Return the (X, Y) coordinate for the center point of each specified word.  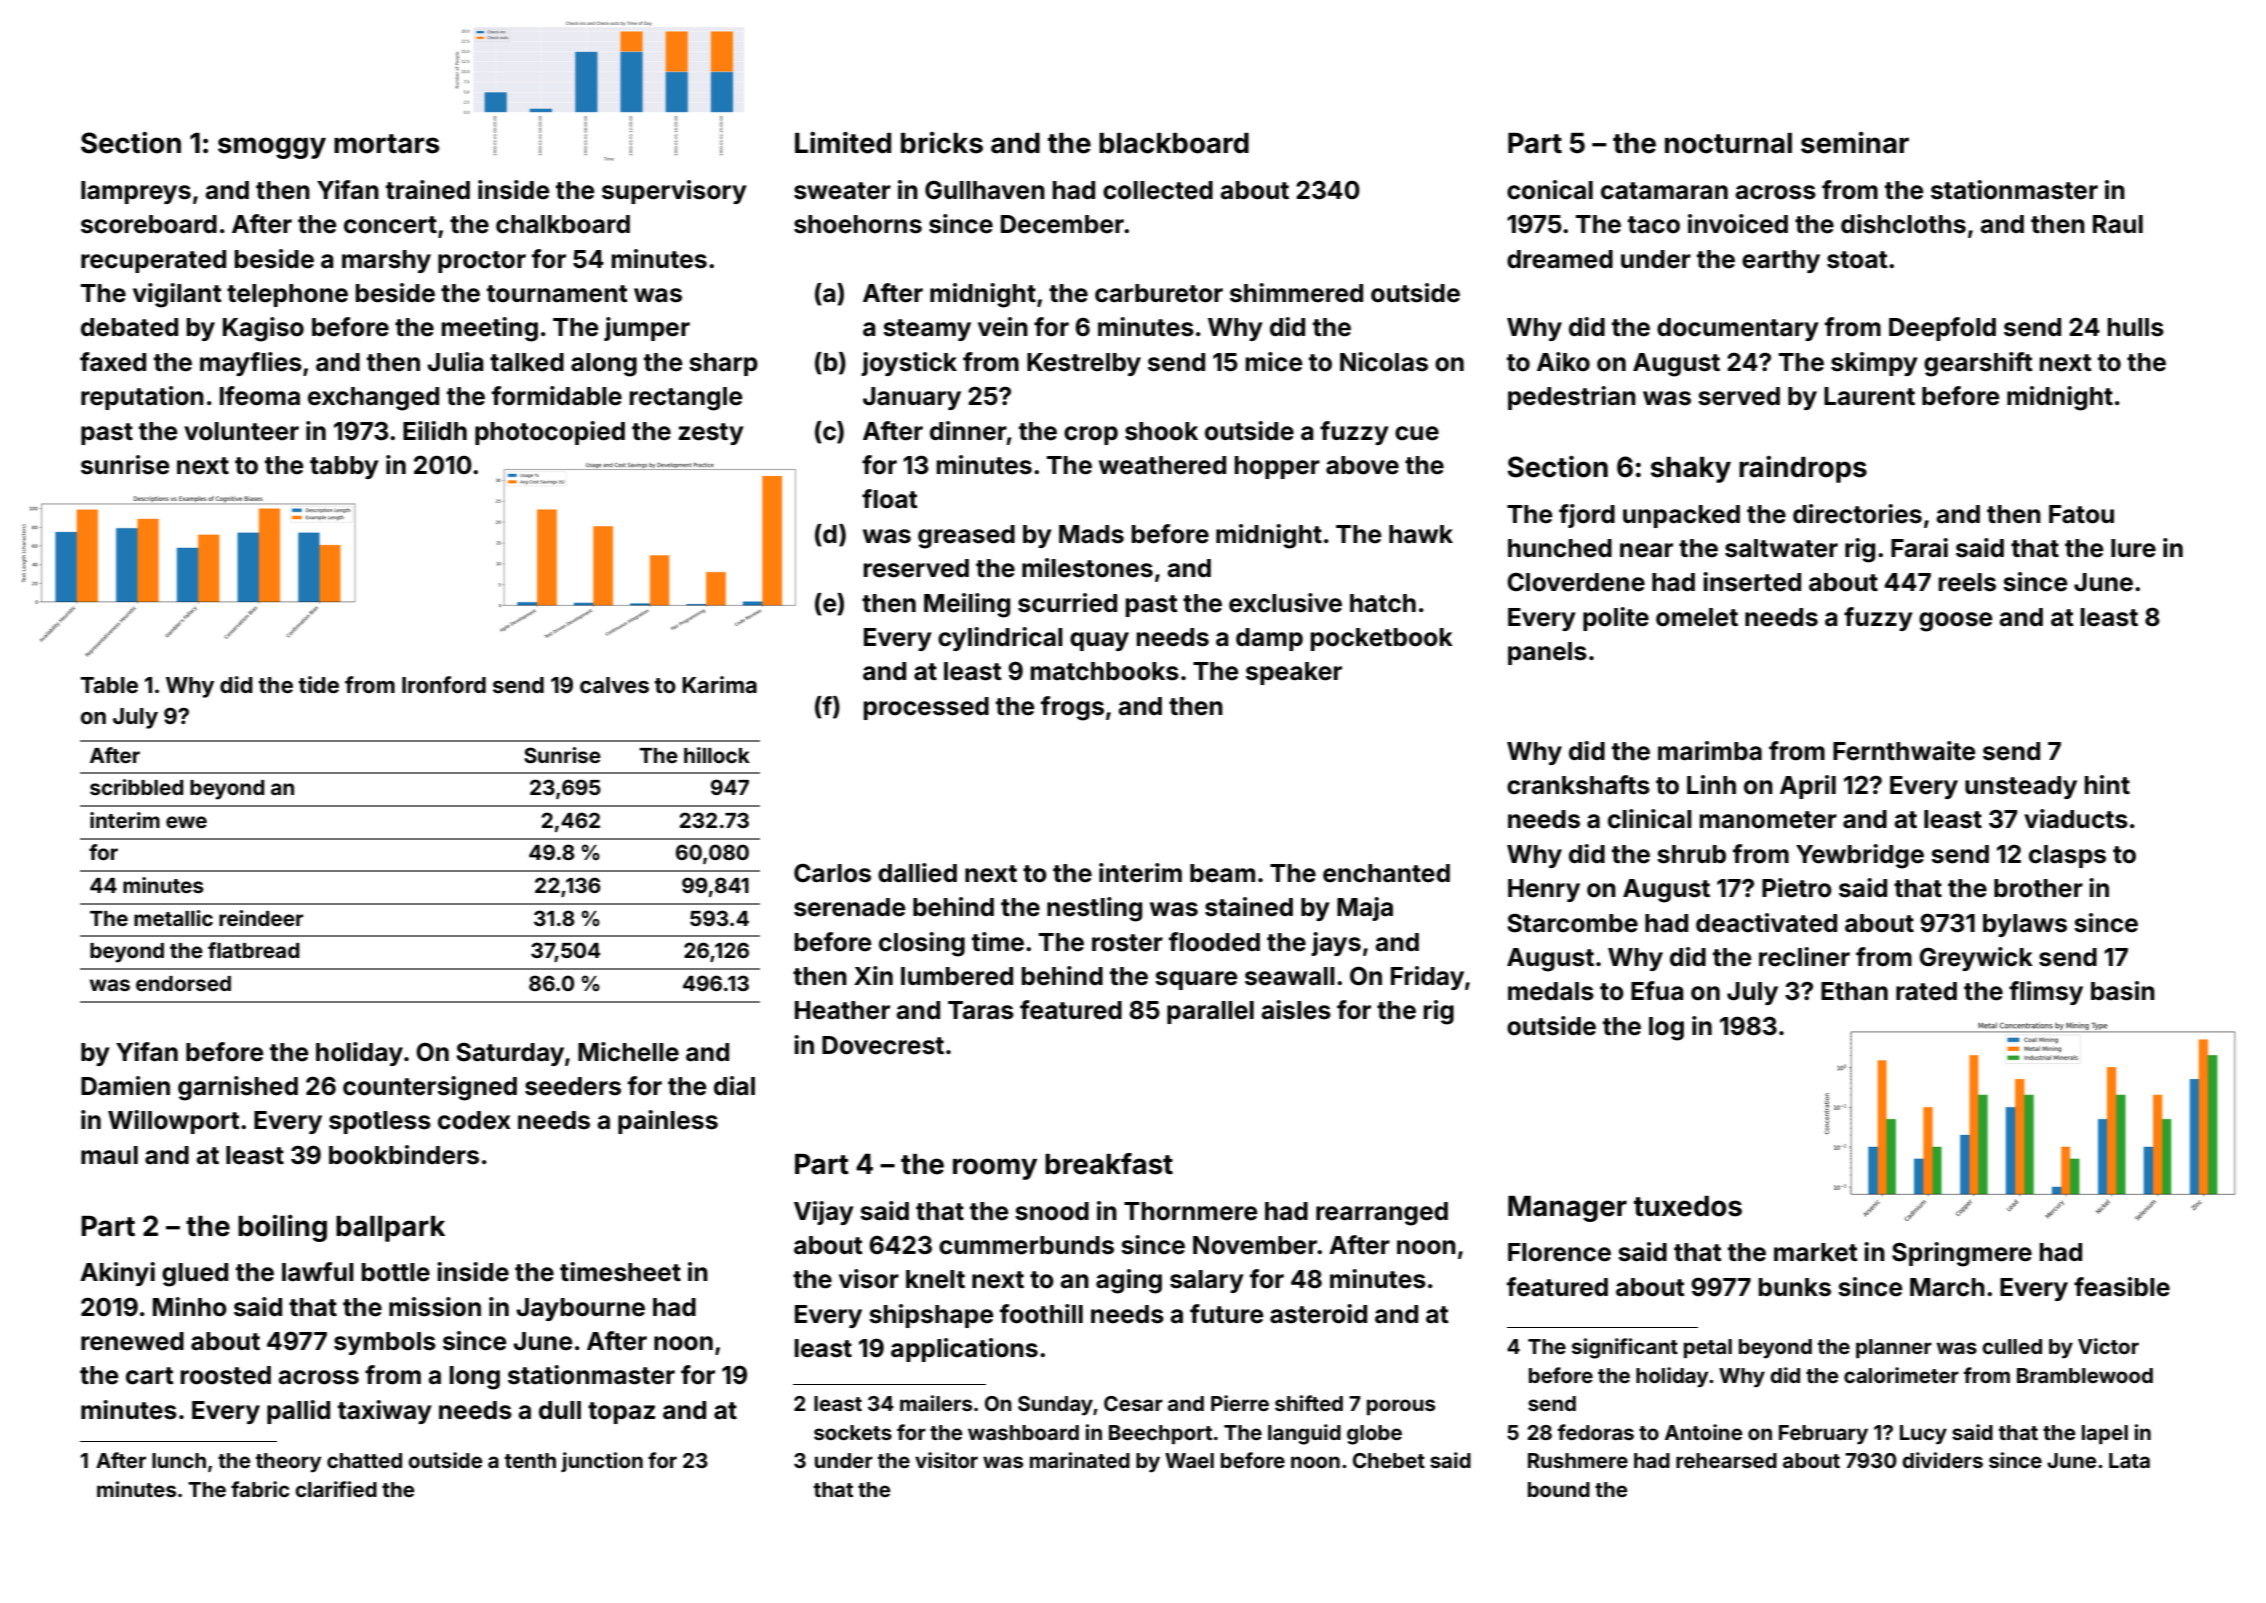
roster (1127, 943)
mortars (386, 144)
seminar (1855, 143)
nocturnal (1728, 143)
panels (1547, 653)
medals (1551, 991)
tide (319, 684)
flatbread (253, 950)
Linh (1711, 784)
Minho (190, 1307)
